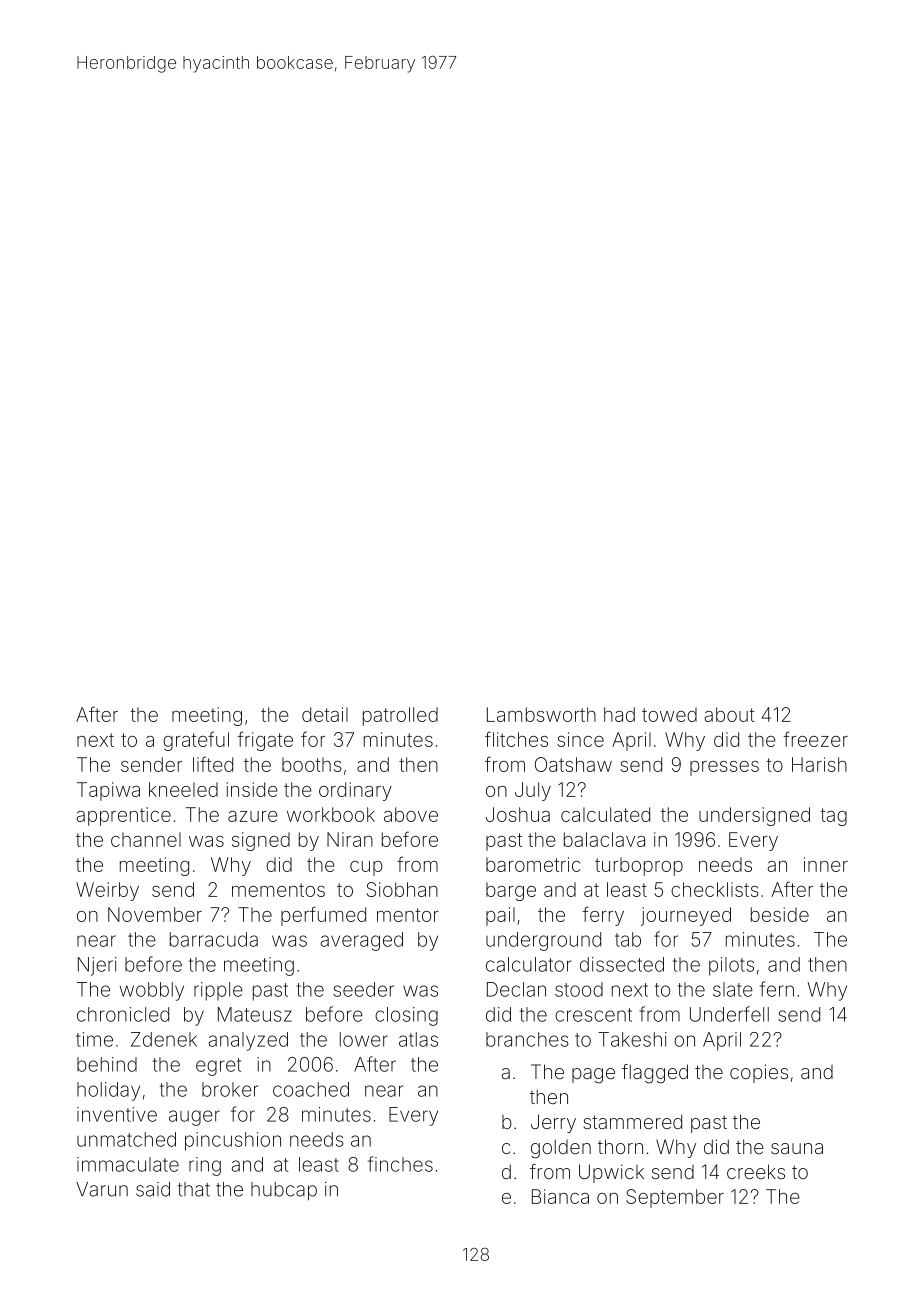 The width and height of the page is (924, 1311). I want to click on that, so click(194, 1189).
